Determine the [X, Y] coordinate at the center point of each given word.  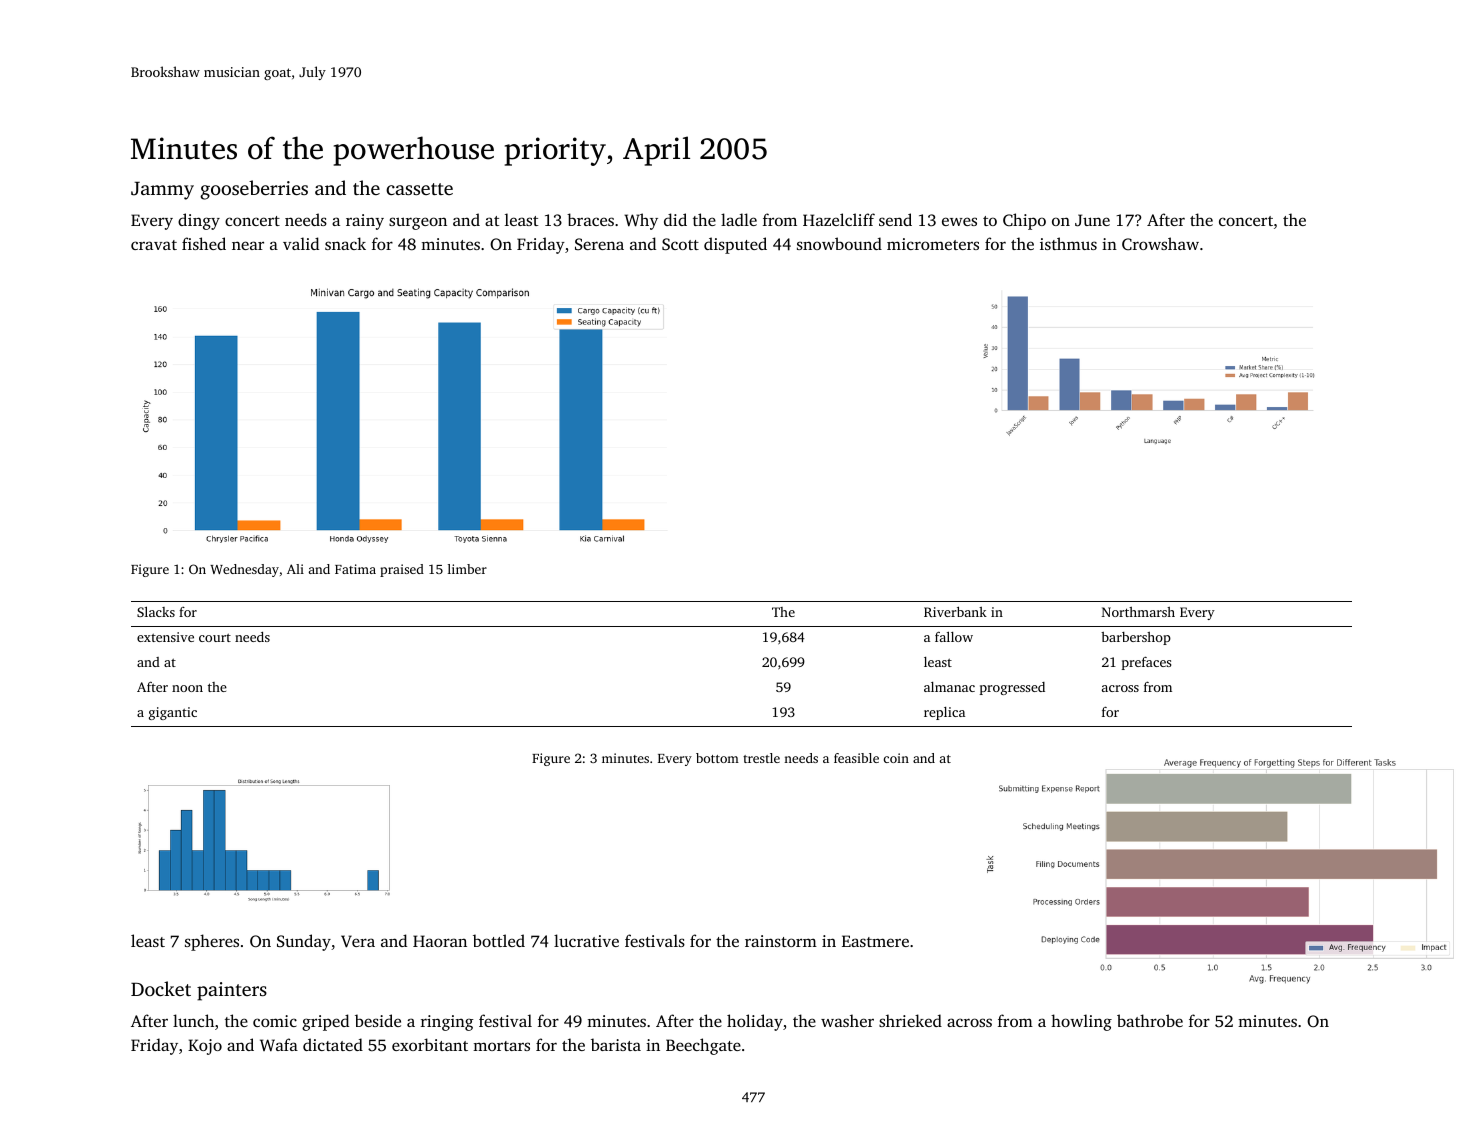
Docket [161, 988]
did [675, 219]
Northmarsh [1138, 612]
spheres [212, 942]
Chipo [1024, 221]
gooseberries [254, 190]
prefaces [1146, 663]
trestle [761, 758]
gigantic [173, 713]
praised [402, 570]
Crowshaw [1160, 243]
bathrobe [1150, 1020]
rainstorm [781, 941]
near [248, 245]
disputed [735, 245]
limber [467, 569]
